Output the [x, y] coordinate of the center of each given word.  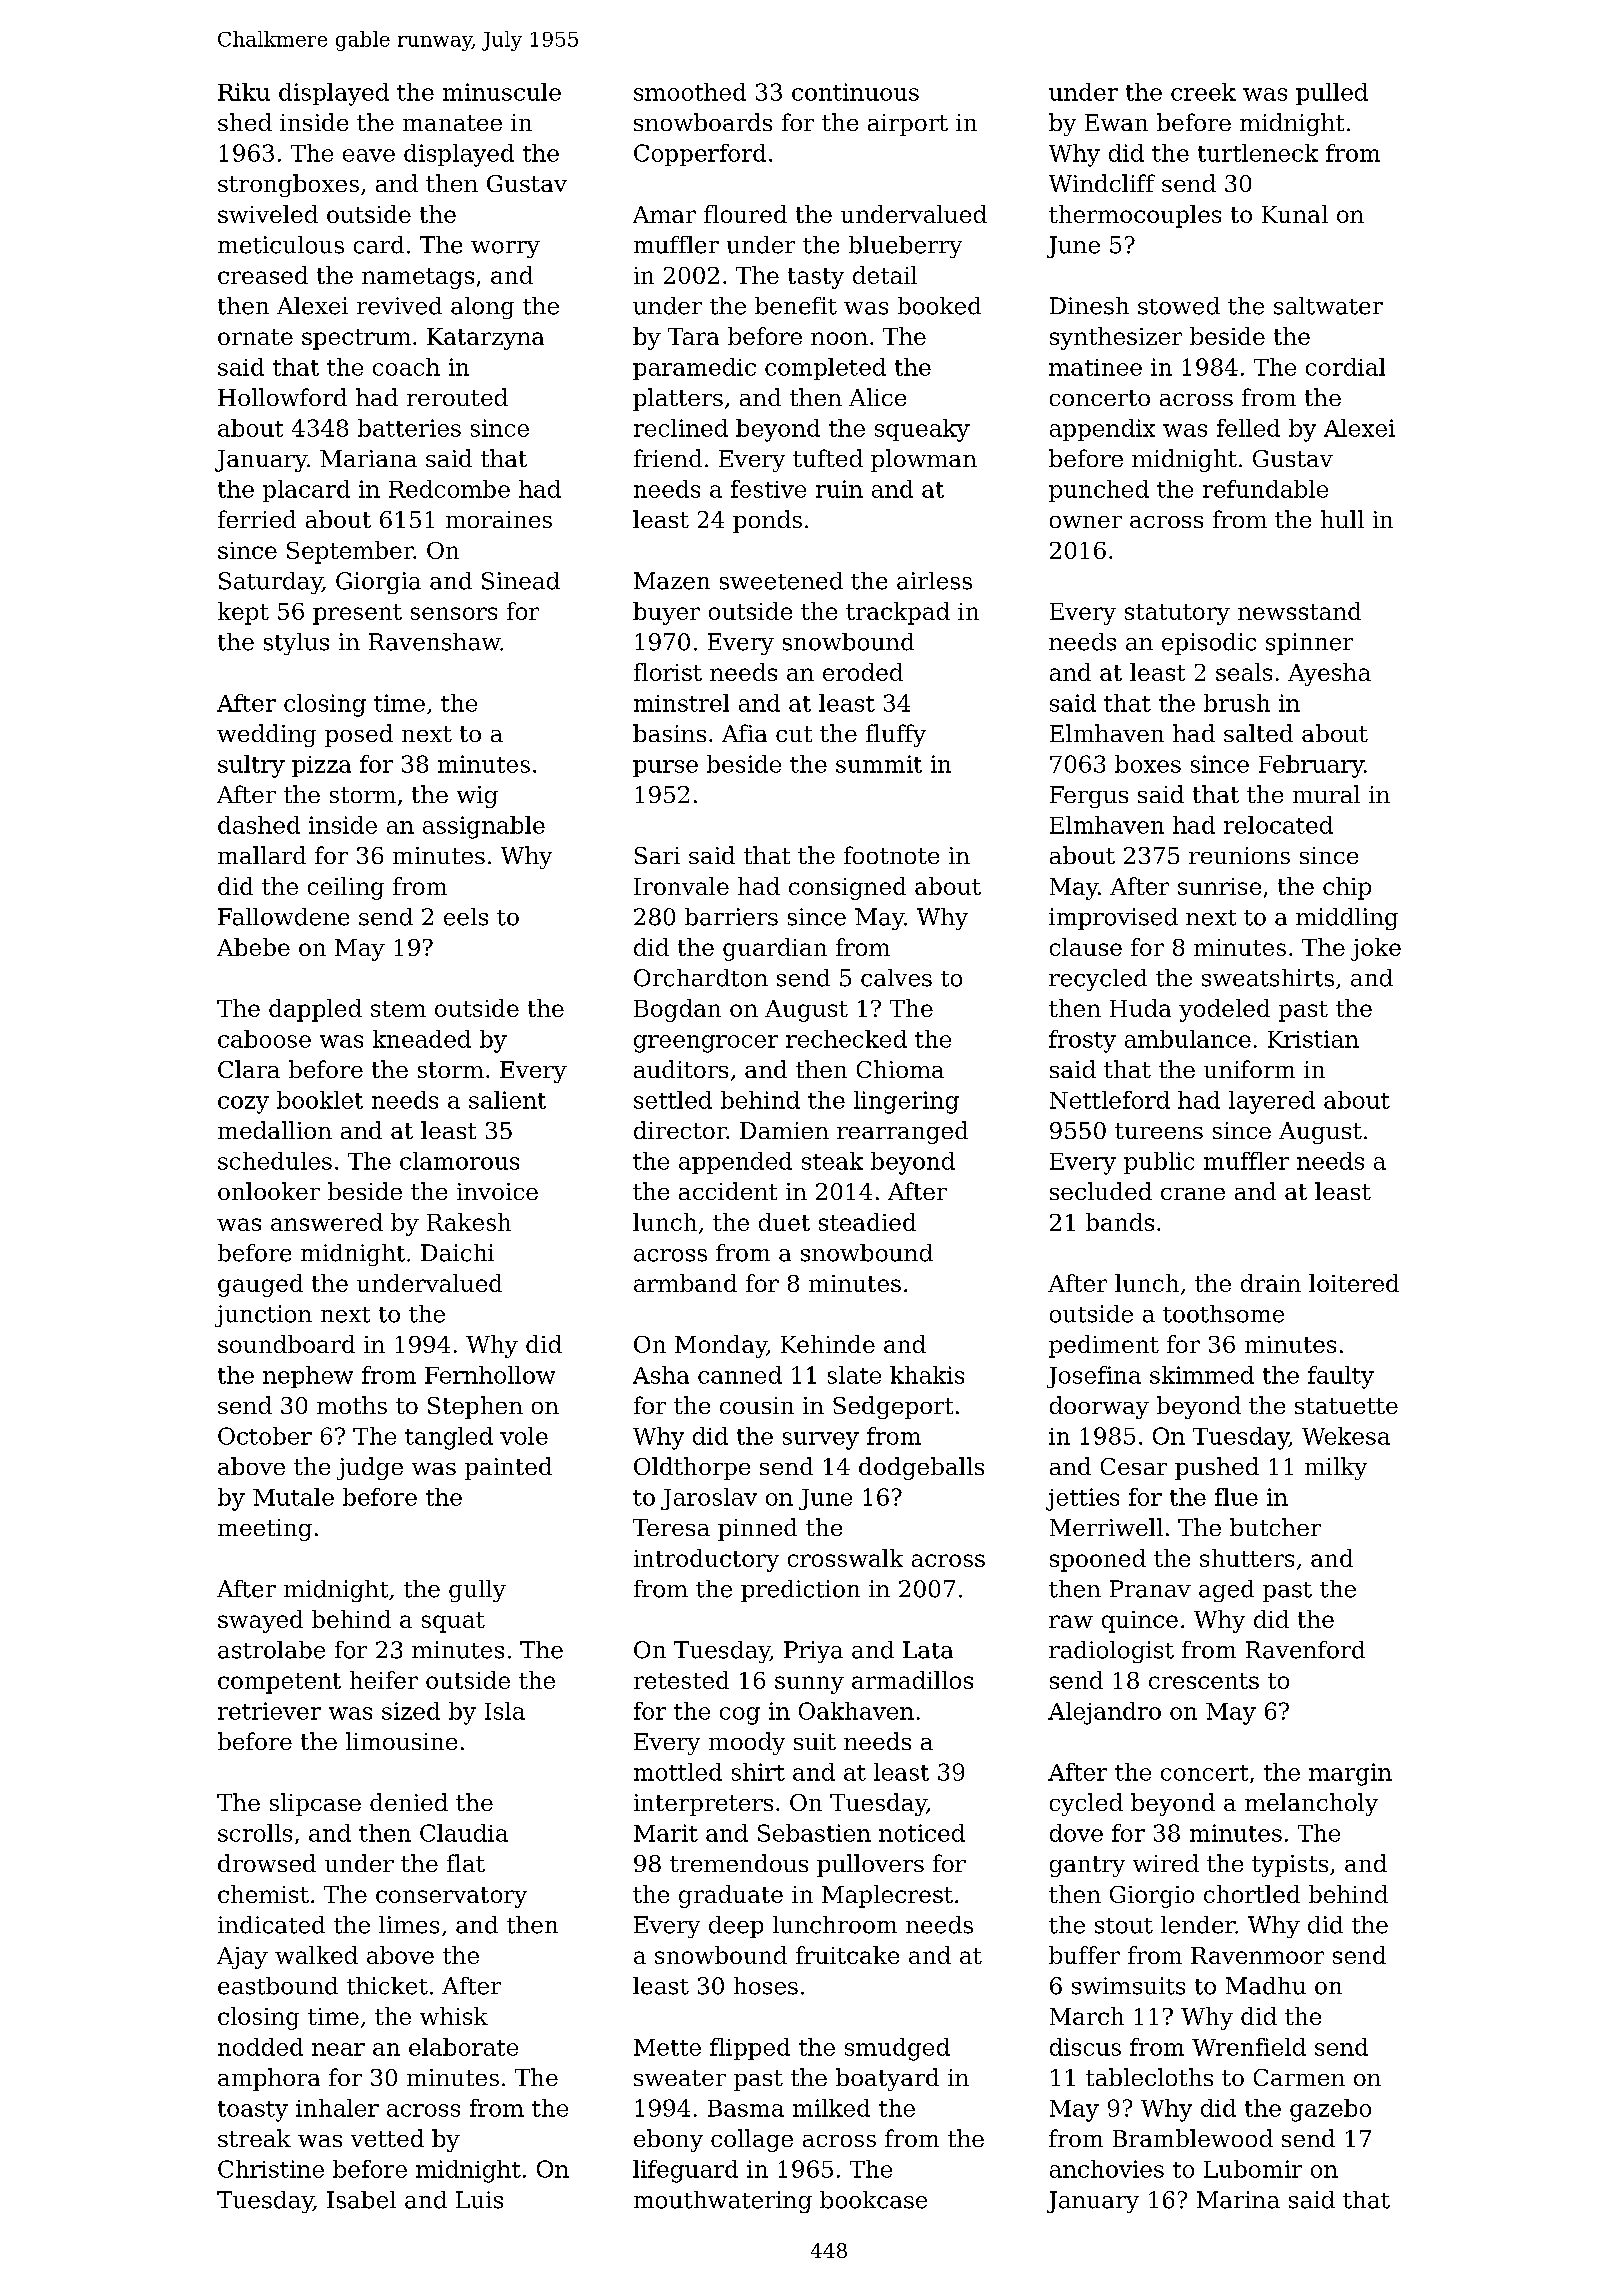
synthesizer [1116, 338]
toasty [253, 2111]
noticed [922, 1833]
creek [1203, 92]
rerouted [457, 397]
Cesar [1134, 1466]
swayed [260, 1621]
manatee [452, 123]
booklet [320, 1100]
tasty [816, 278]
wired [1166, 1863]
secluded [1101, 1191]
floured [745, 214]
